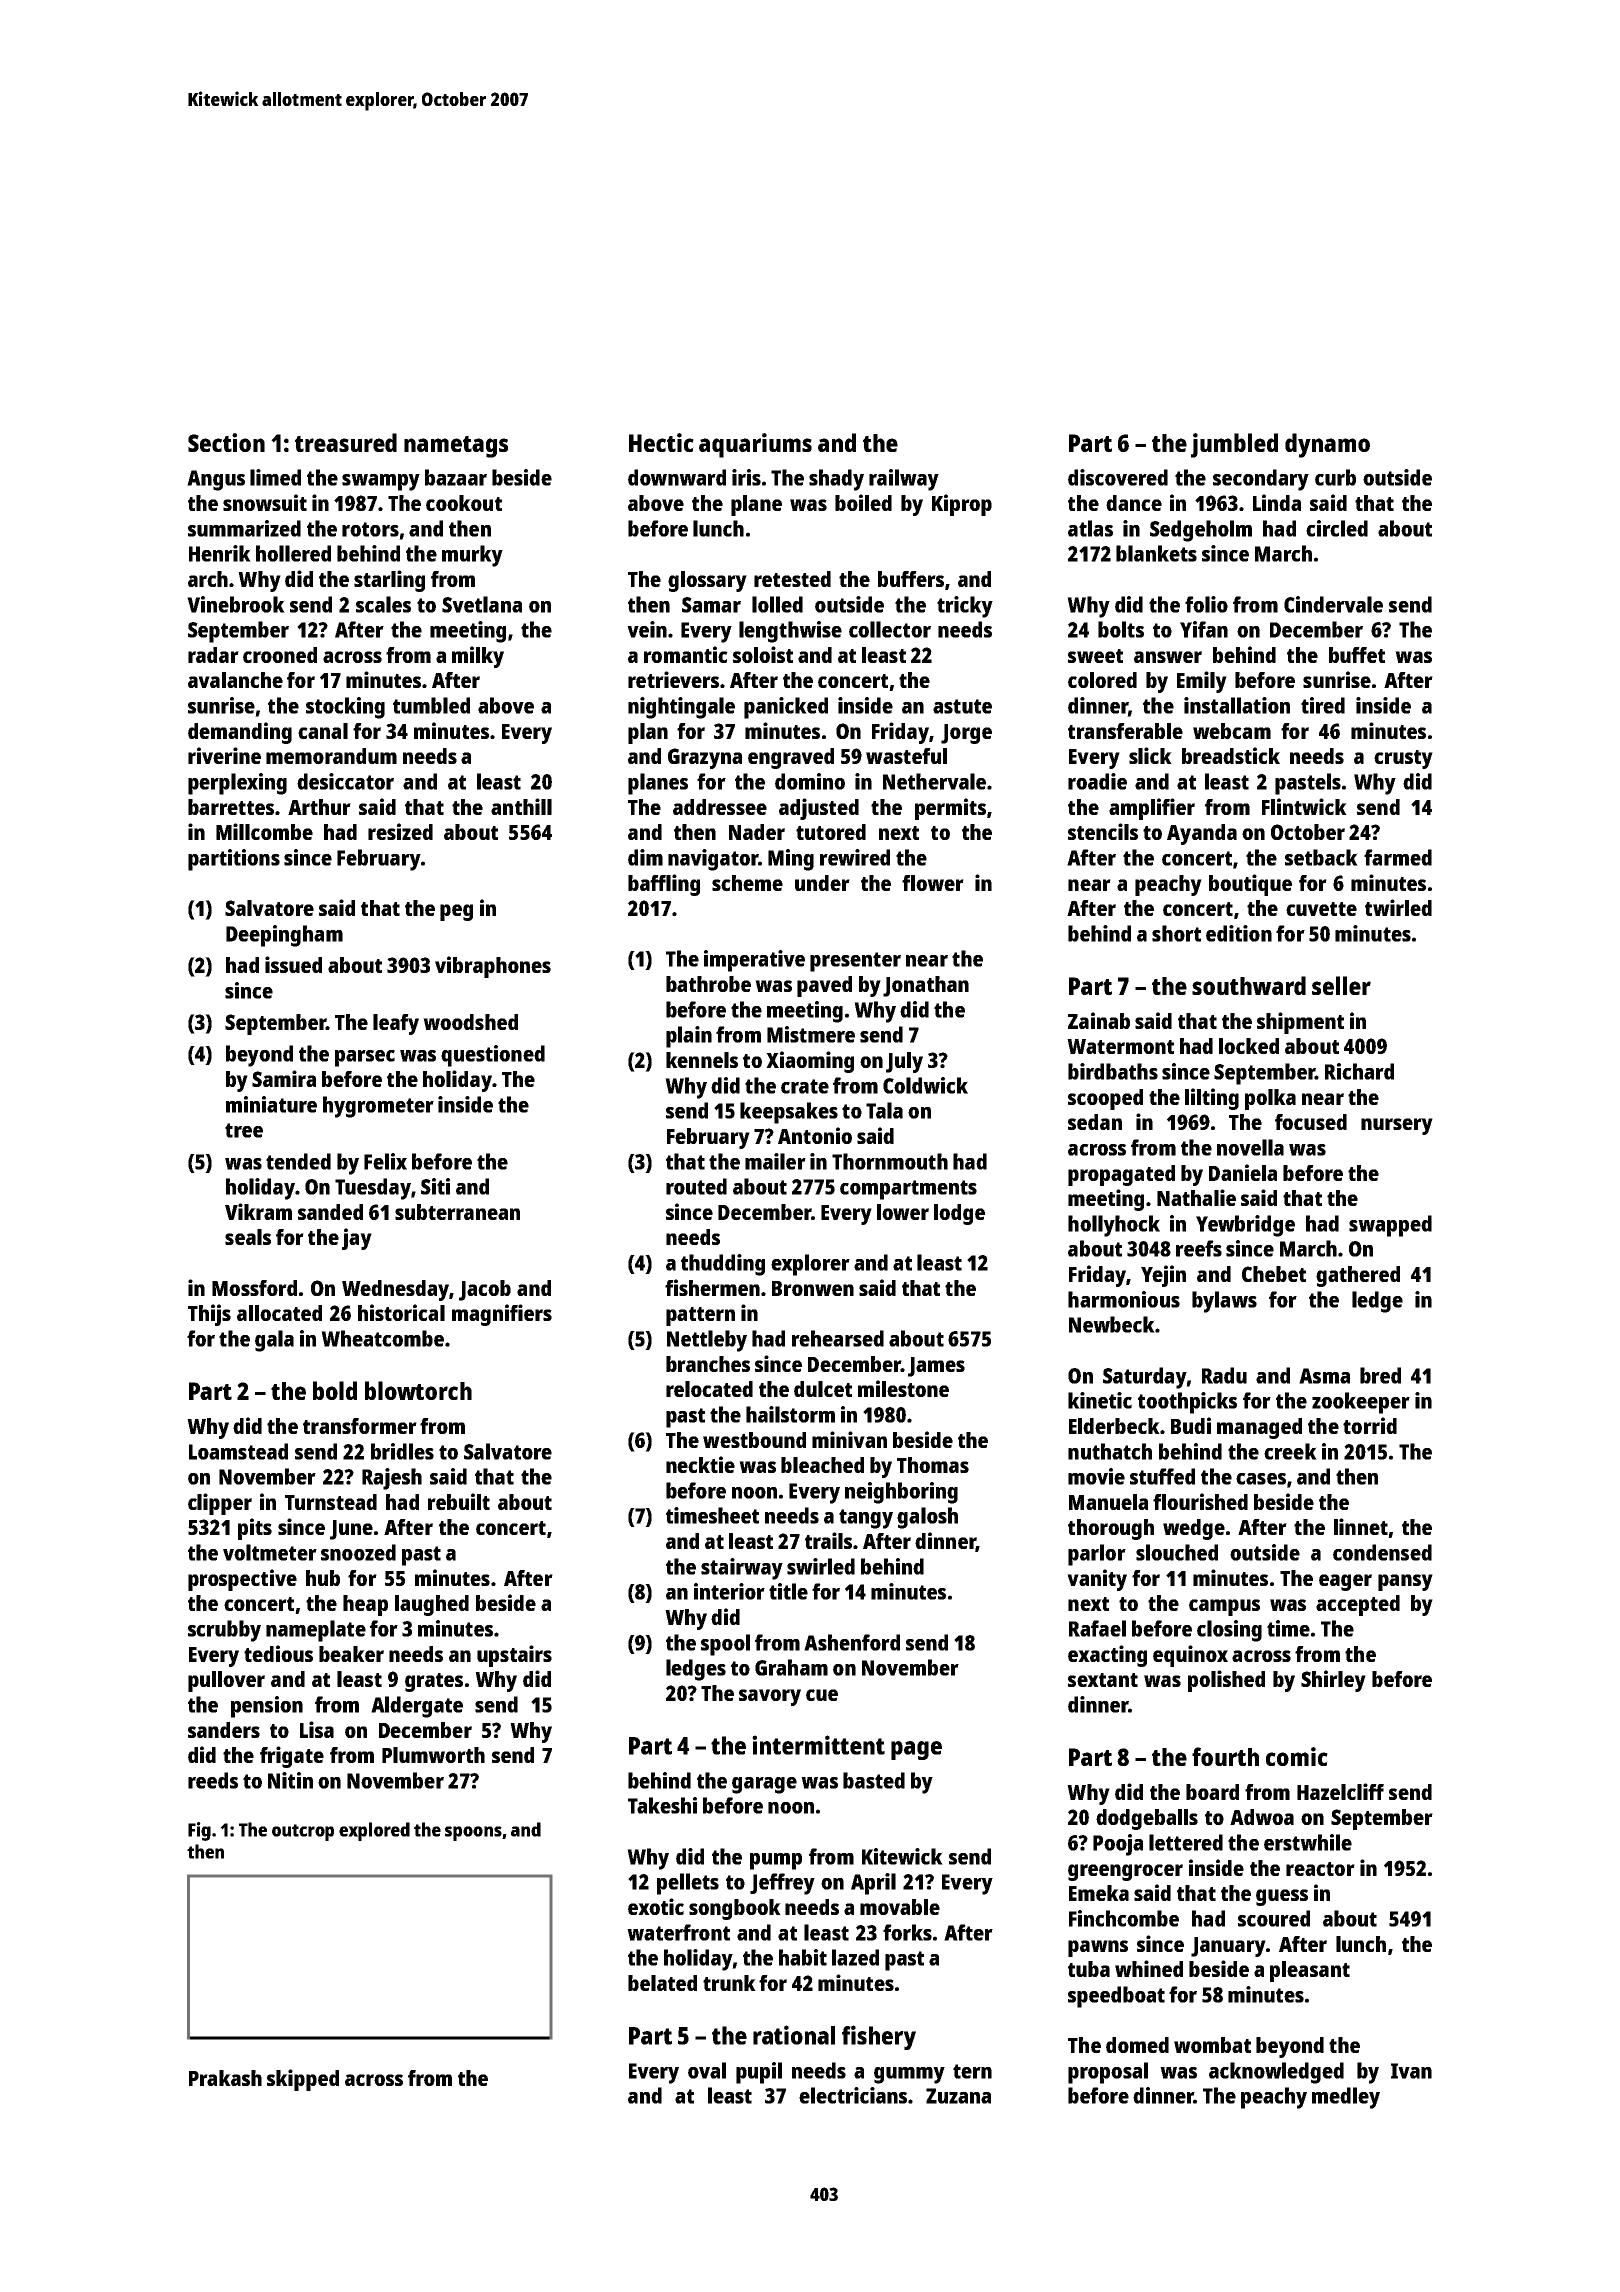 The image size is (1620, 2292). What do you see at coordinates (1341, 985) in the screenshot?
I see `seller` at bounding box center [1341, 985].
